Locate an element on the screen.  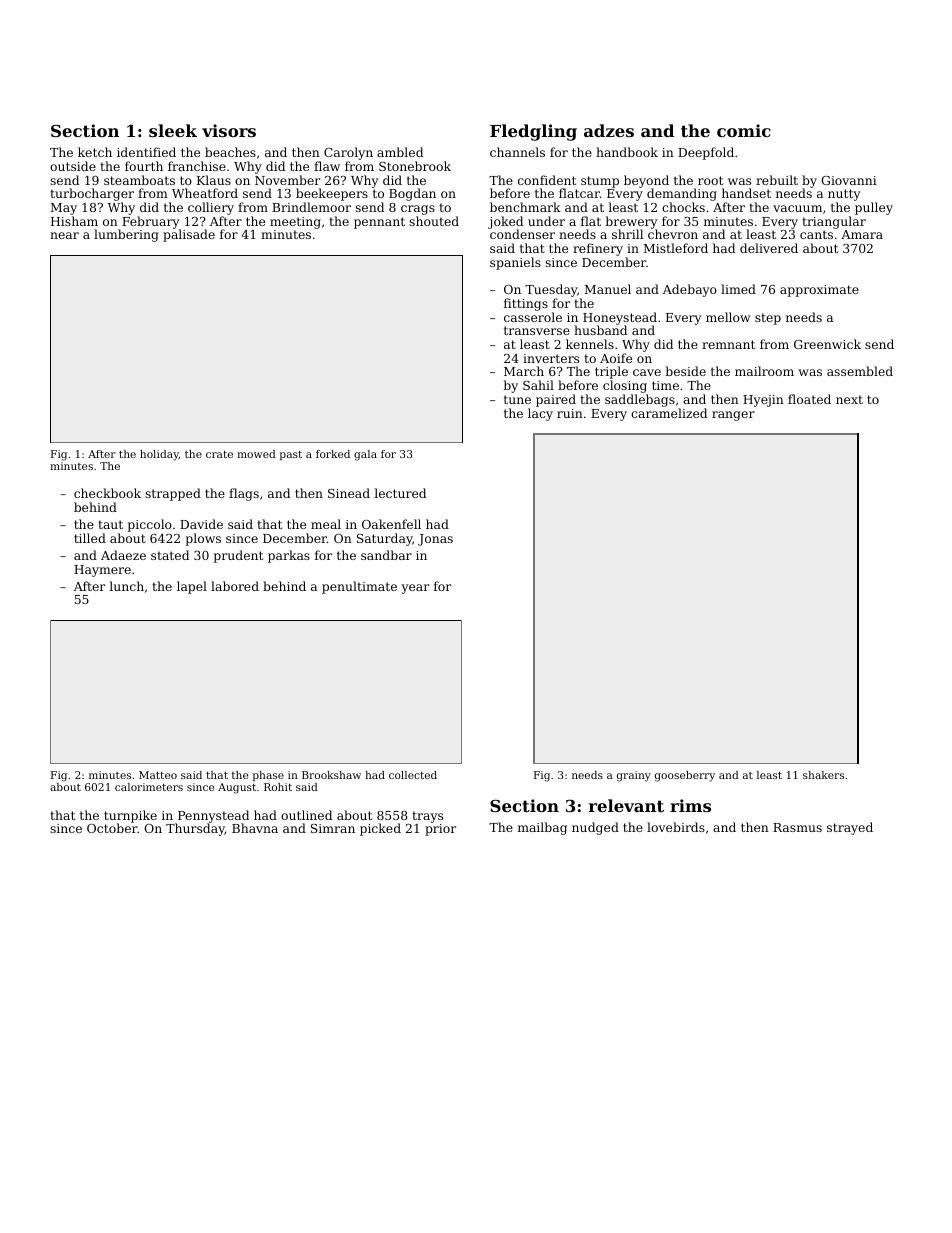
Thursday is located at coordinates (195, 830).
